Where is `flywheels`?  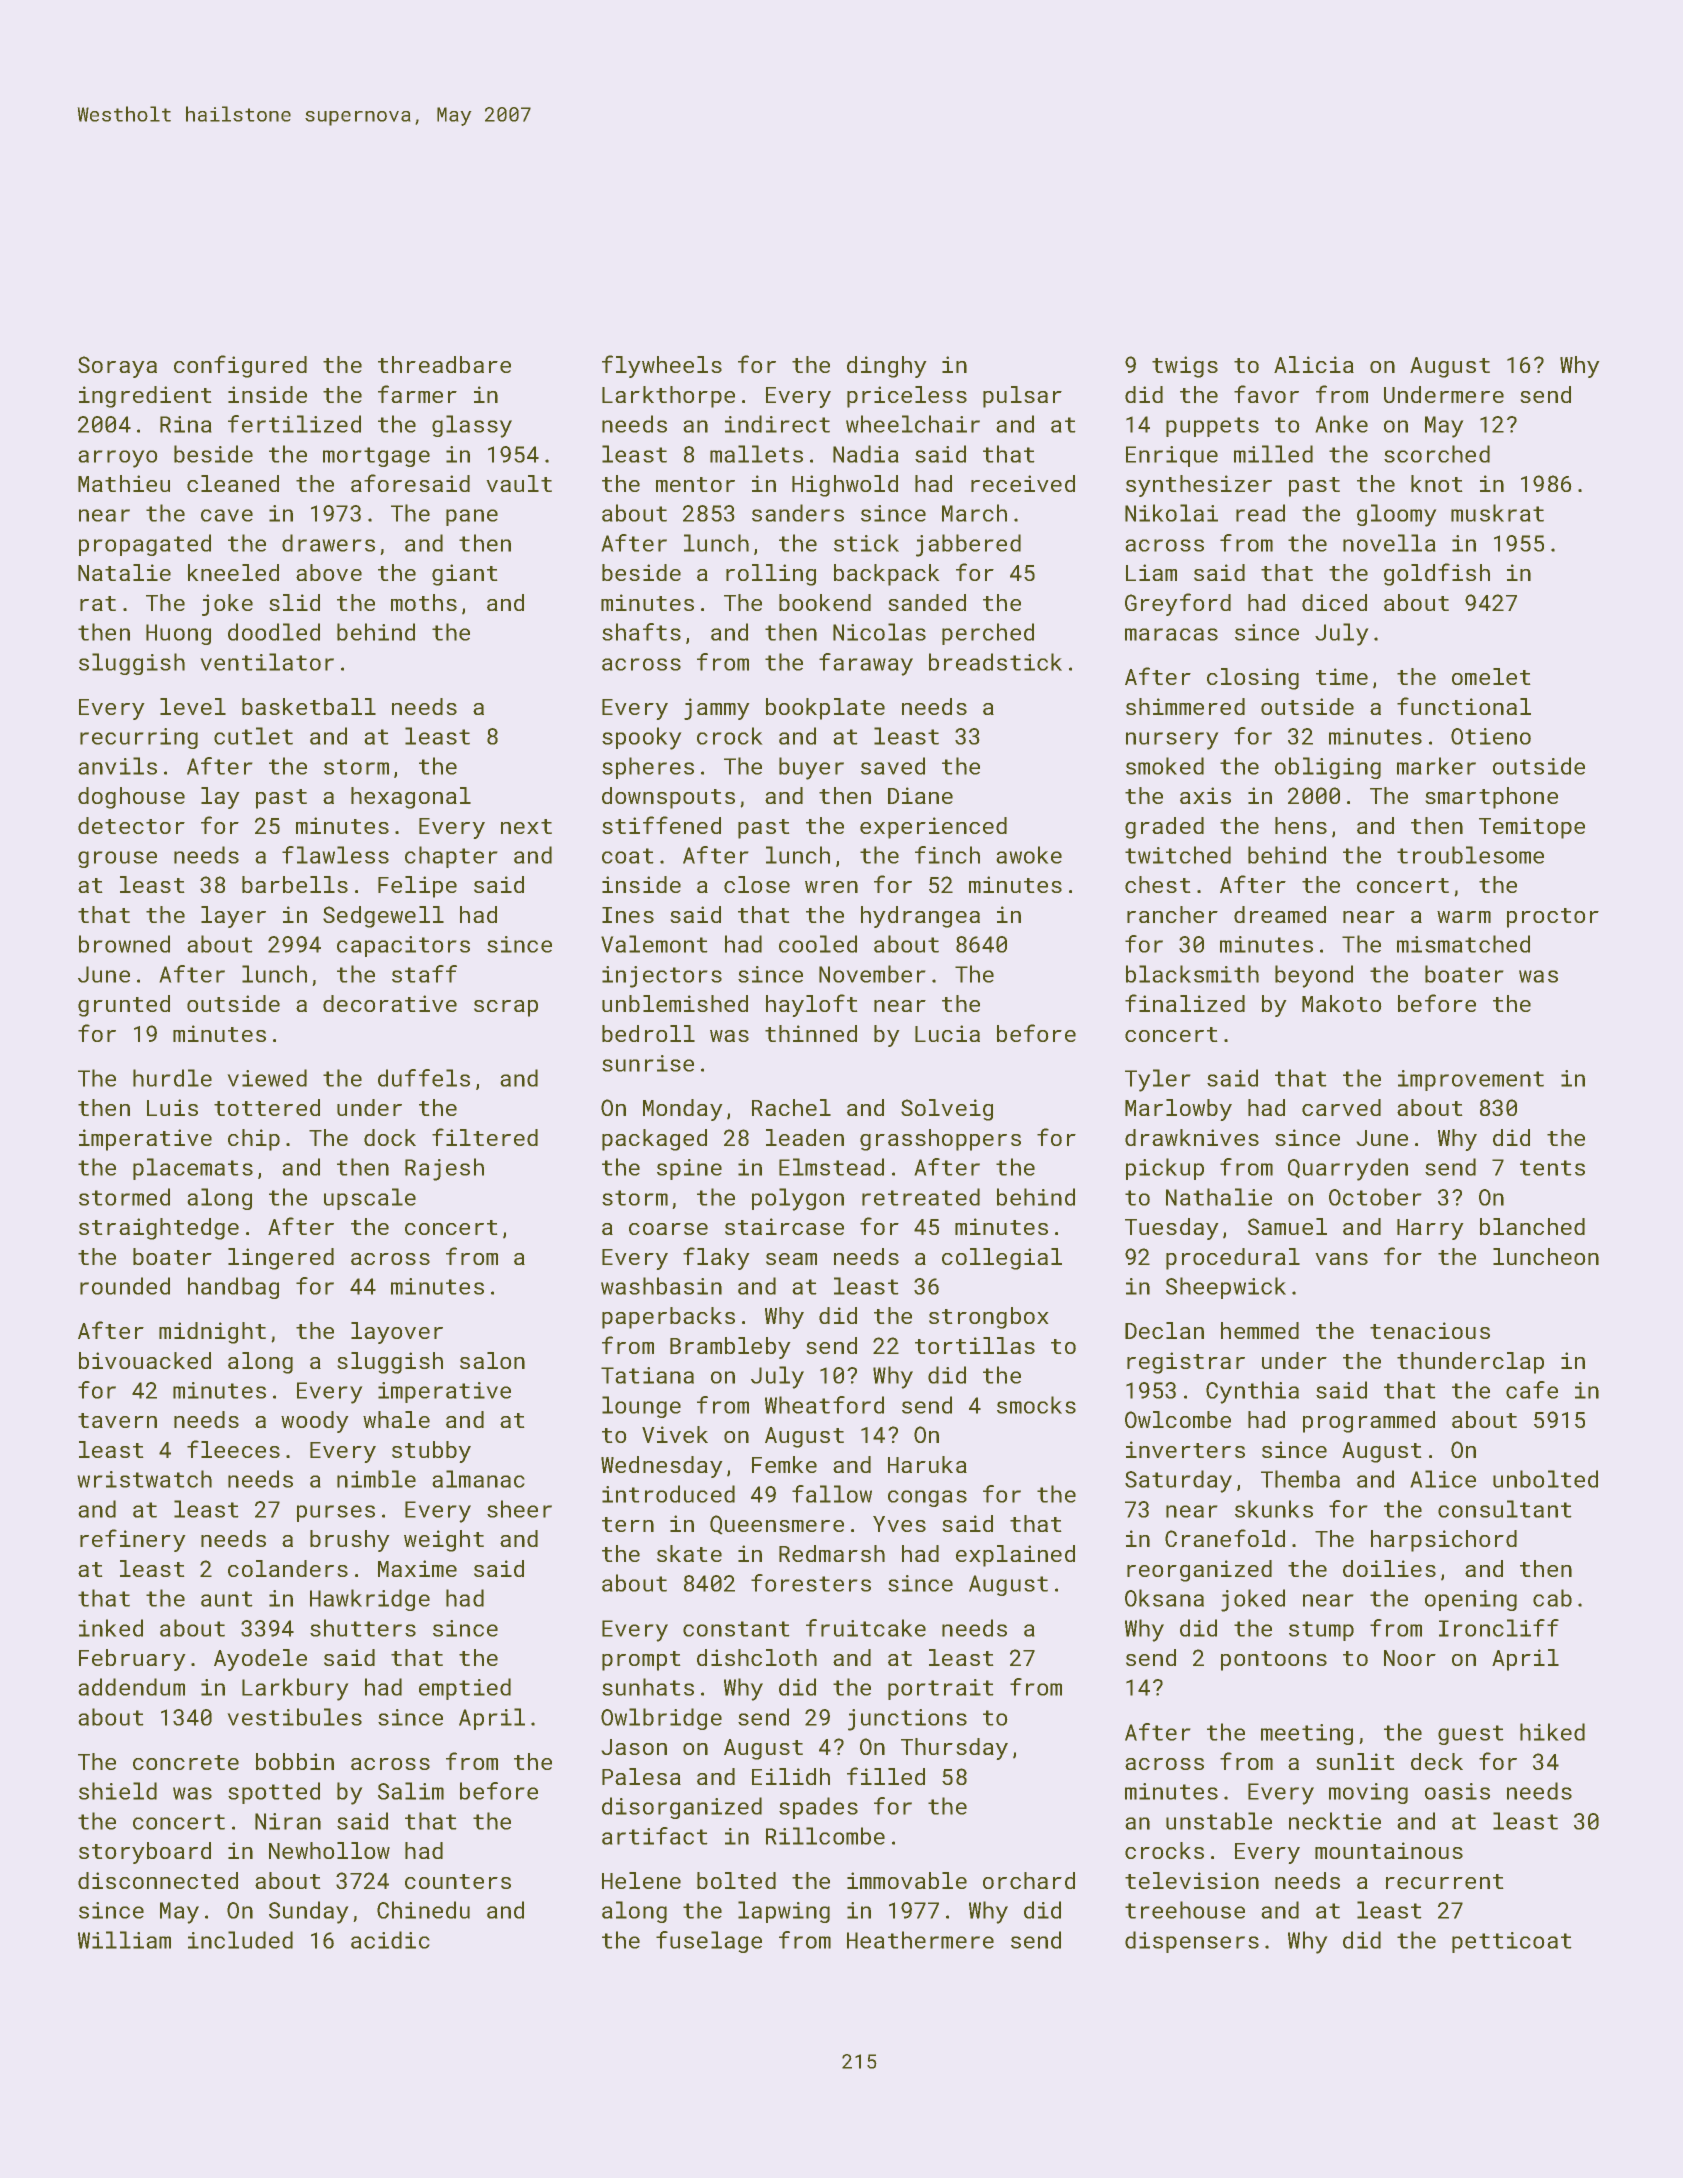
flywheels is located at coordinates (662, 366).
